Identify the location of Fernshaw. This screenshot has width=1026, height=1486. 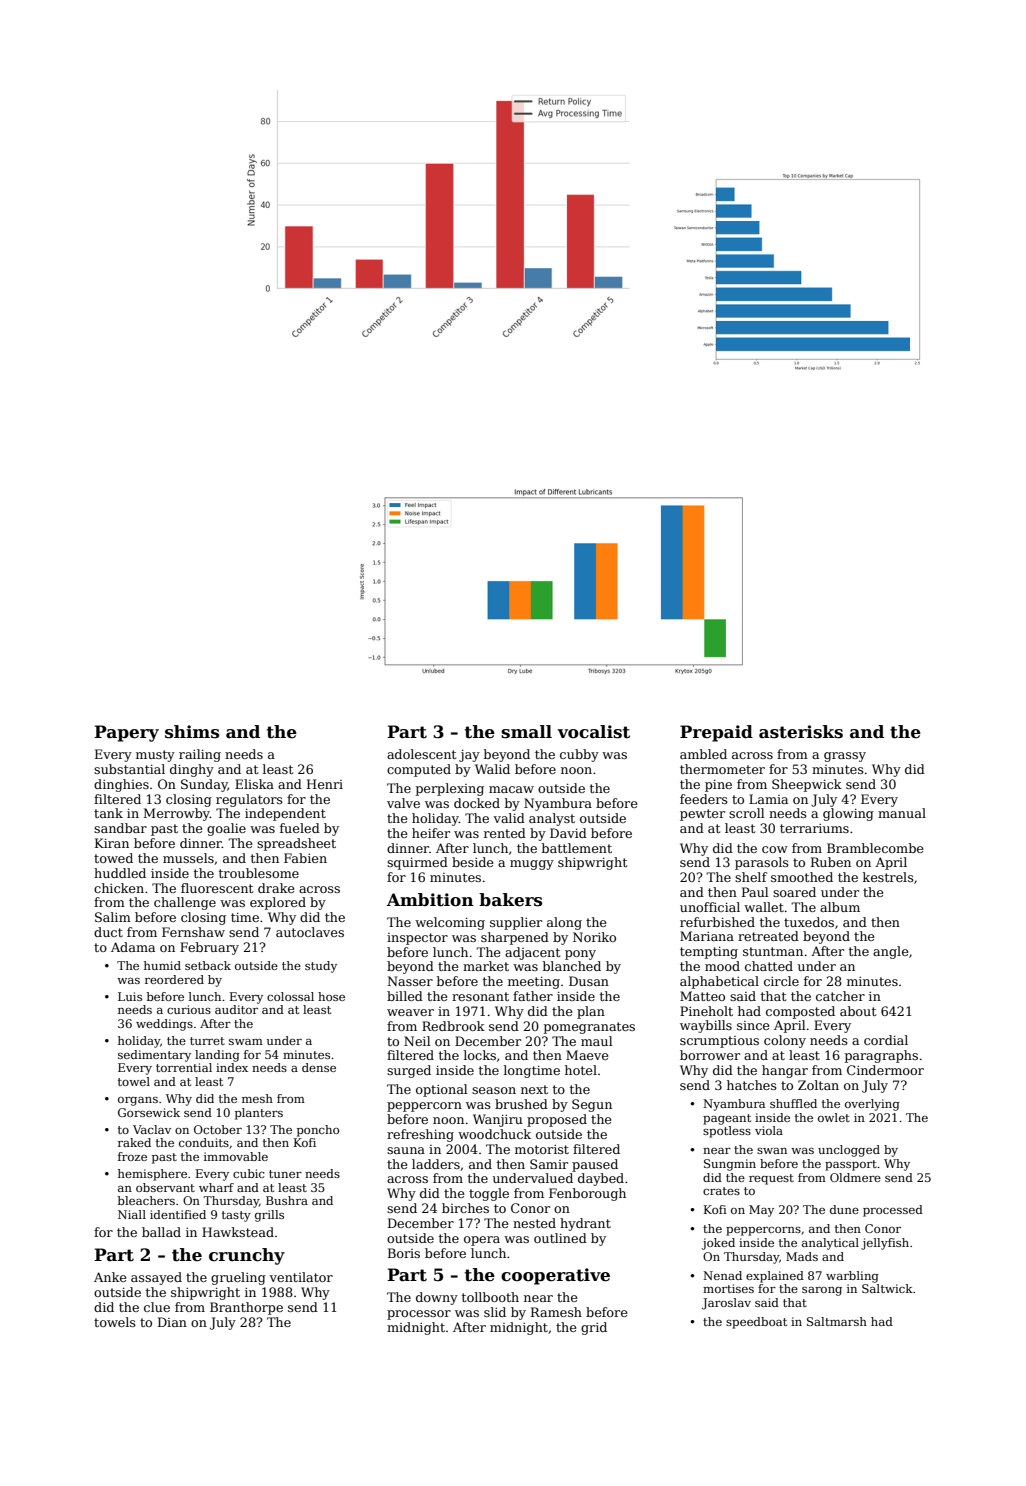
(193, 932).
